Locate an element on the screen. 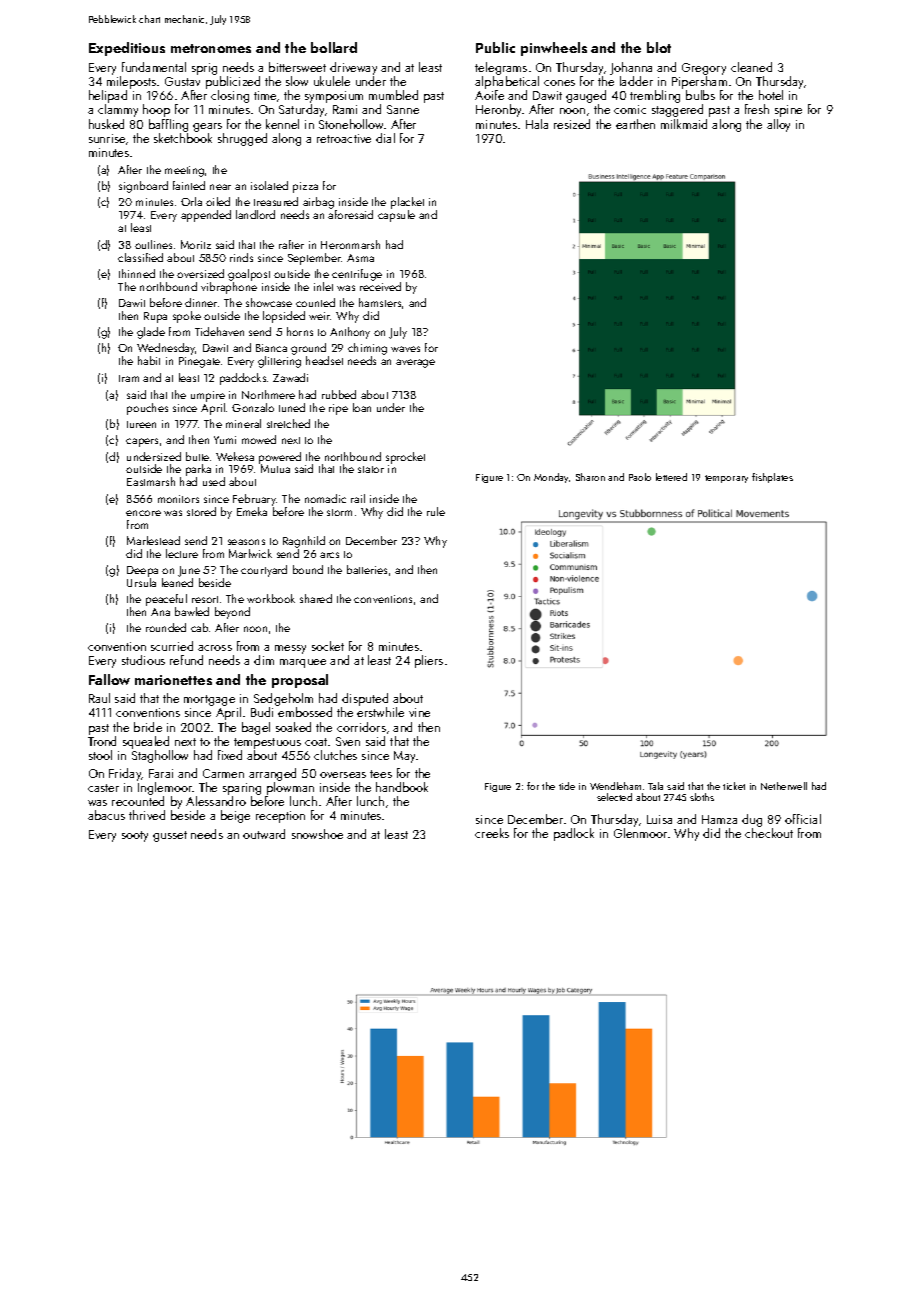 The height and width of the screenshot is (1308, 924). gusset is located at coordinates (170, 836).
